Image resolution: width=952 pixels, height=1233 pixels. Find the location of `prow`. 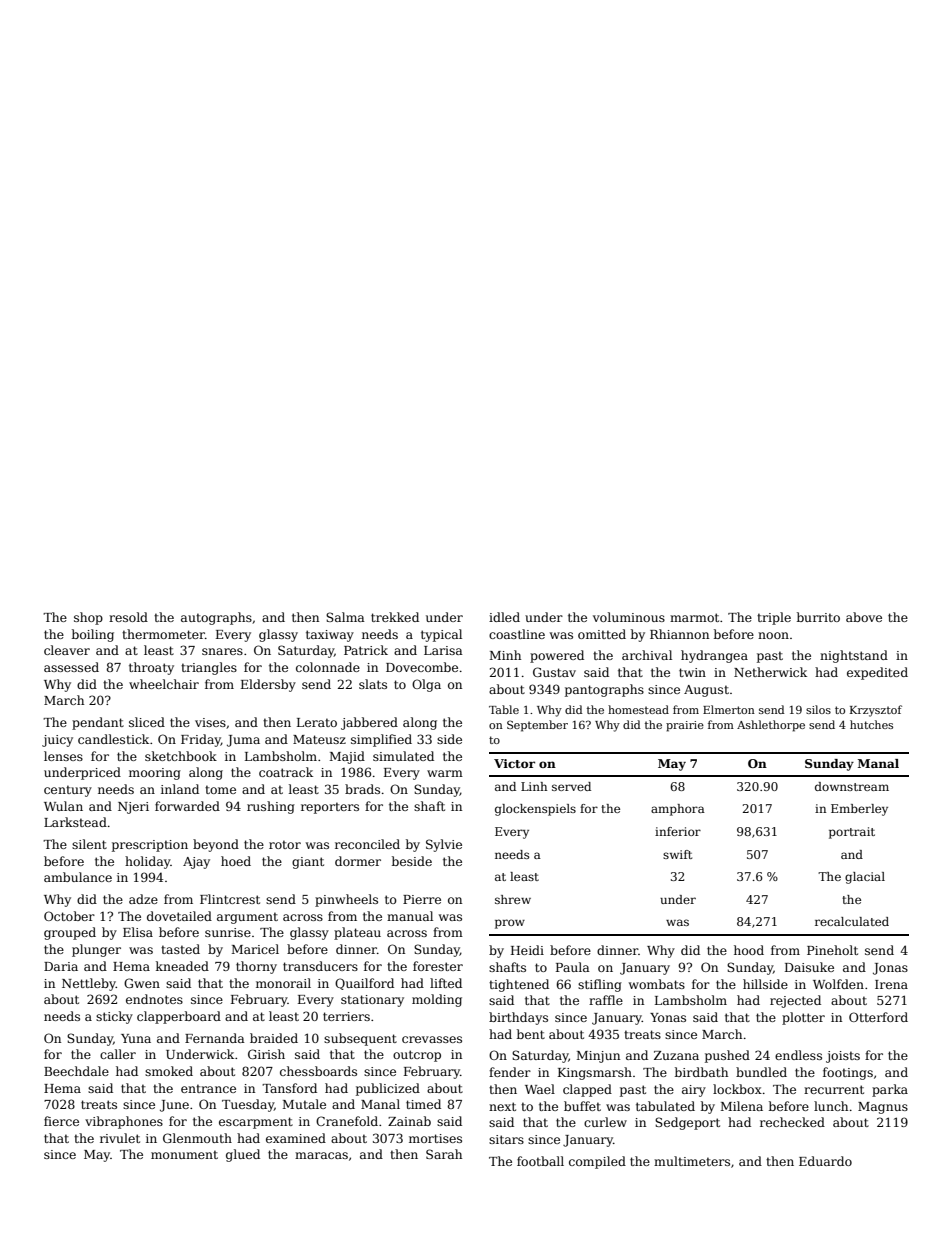

prow is located at coordinates (510, 924).
